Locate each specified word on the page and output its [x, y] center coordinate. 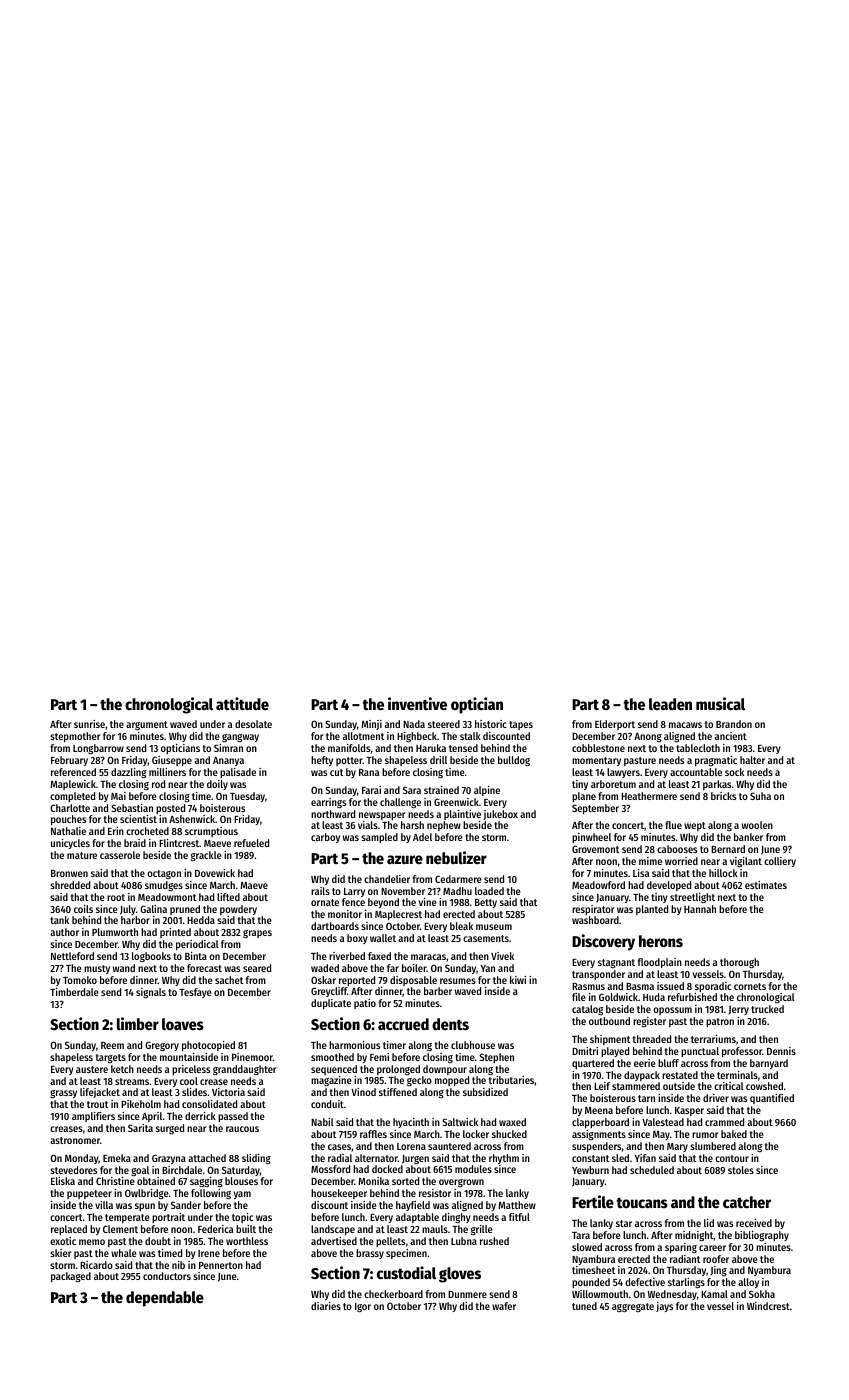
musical [720, 703]
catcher [747, 1202]
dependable [165, 1299]
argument [147, 725]
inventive [417, 703]
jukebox [500, 815]
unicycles [70, 844]
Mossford [330, 1169]
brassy [370, 1254]
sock [734, 772]
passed [233, 1117]
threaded [652, 1039]
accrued [403, 1024]
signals [151, 993]
